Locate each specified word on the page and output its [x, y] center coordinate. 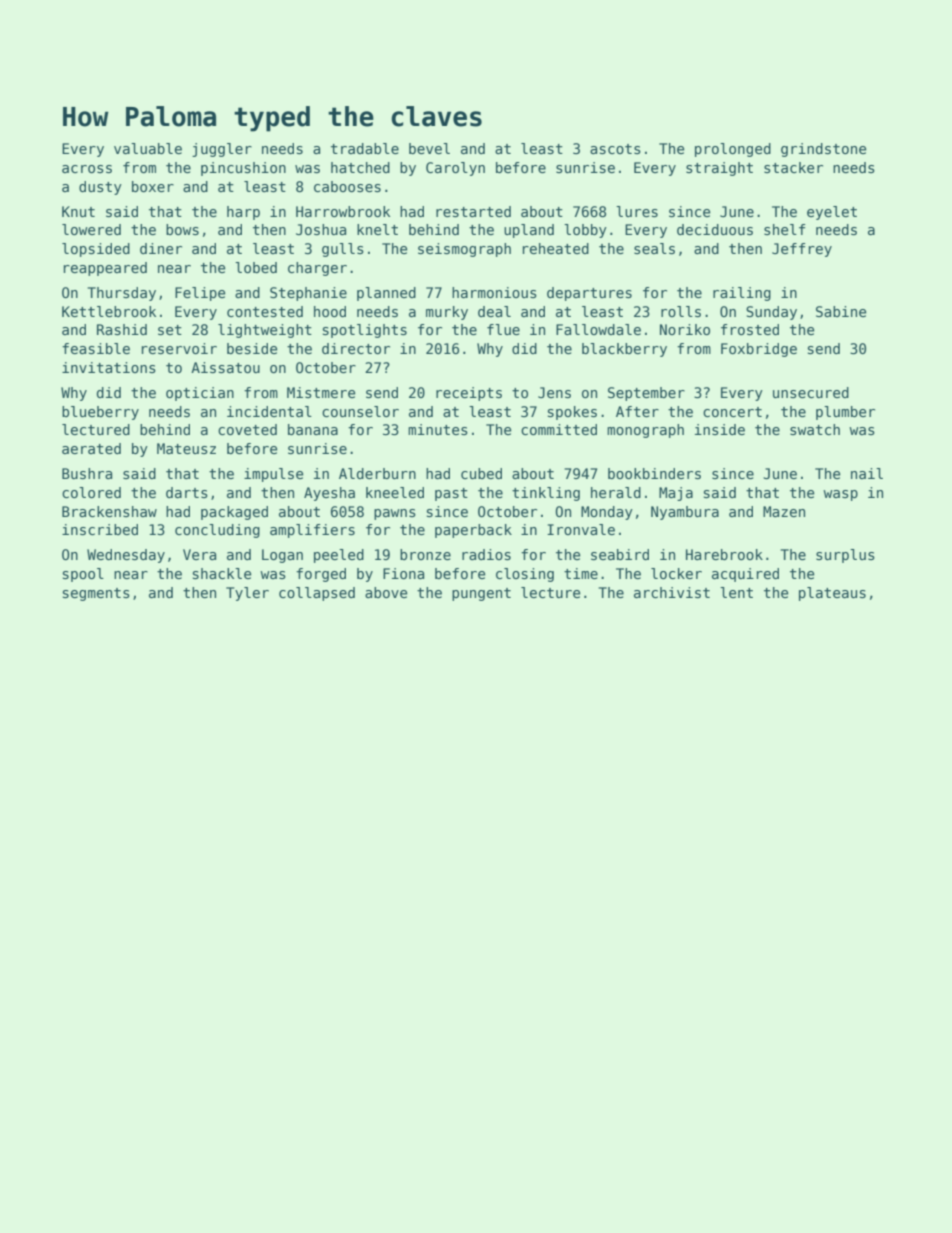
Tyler [247, 594]
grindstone [823, 150]
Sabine [841, 311]
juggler [222, 150]
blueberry [100, 413]
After [637, 411]
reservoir [179, 348]
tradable [365, 148]
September [646, 394]
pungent [481, 594]
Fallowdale [598, 329]
